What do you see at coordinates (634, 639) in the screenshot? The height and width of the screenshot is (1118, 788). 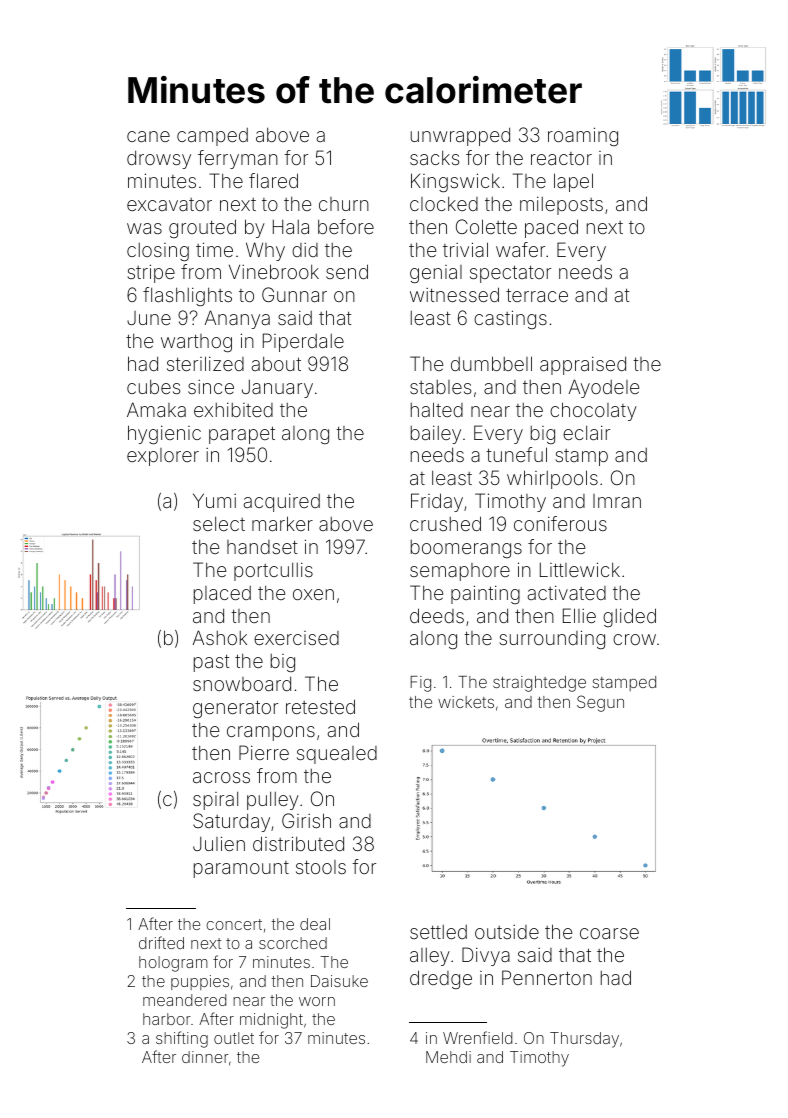 I see `crow` at bounding box center [634, 639].
